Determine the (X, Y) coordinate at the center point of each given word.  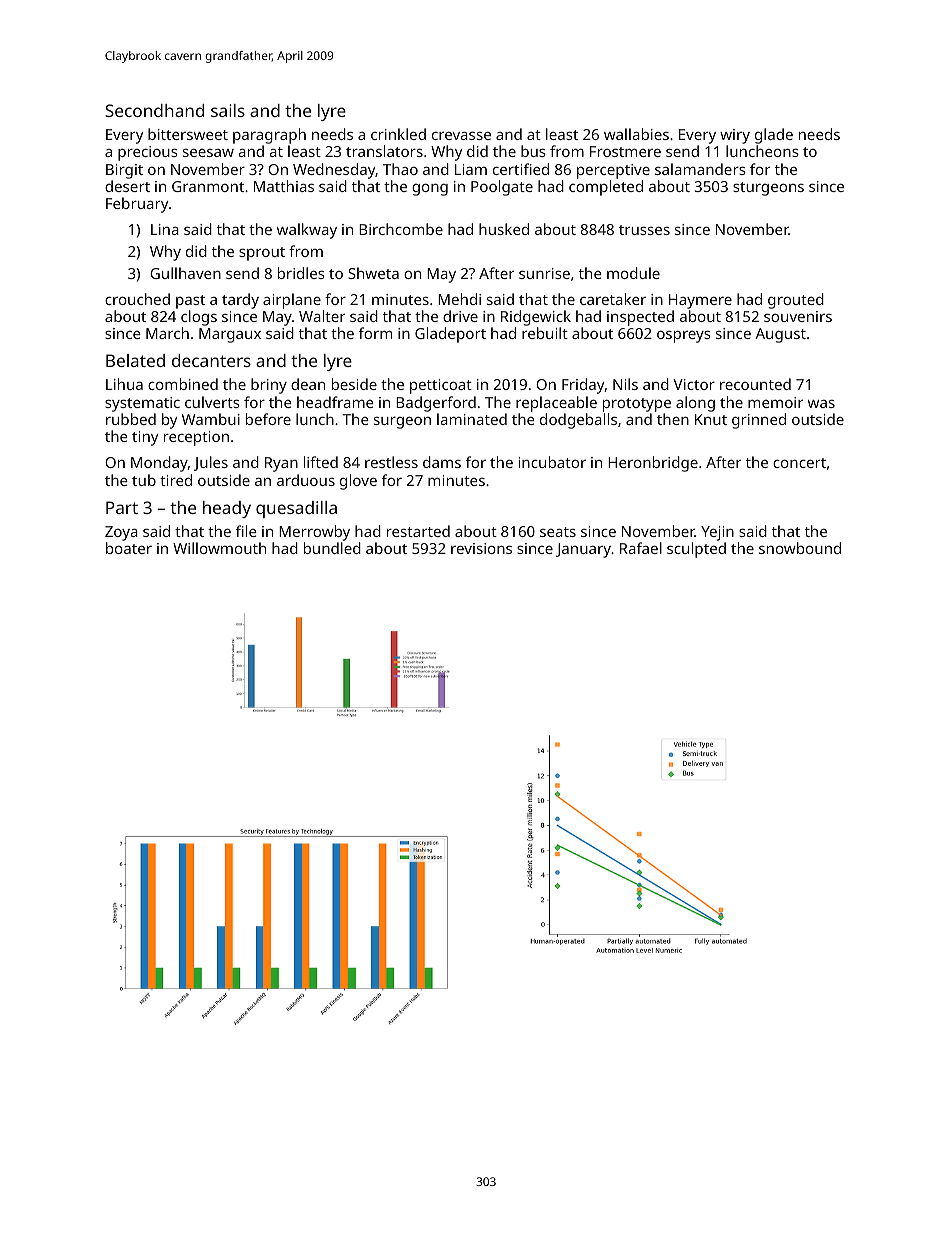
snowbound (800, 548)
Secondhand (154, 110)
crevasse (461, 135)
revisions (481, 548)
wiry (735, 136)
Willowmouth (219, 548)
